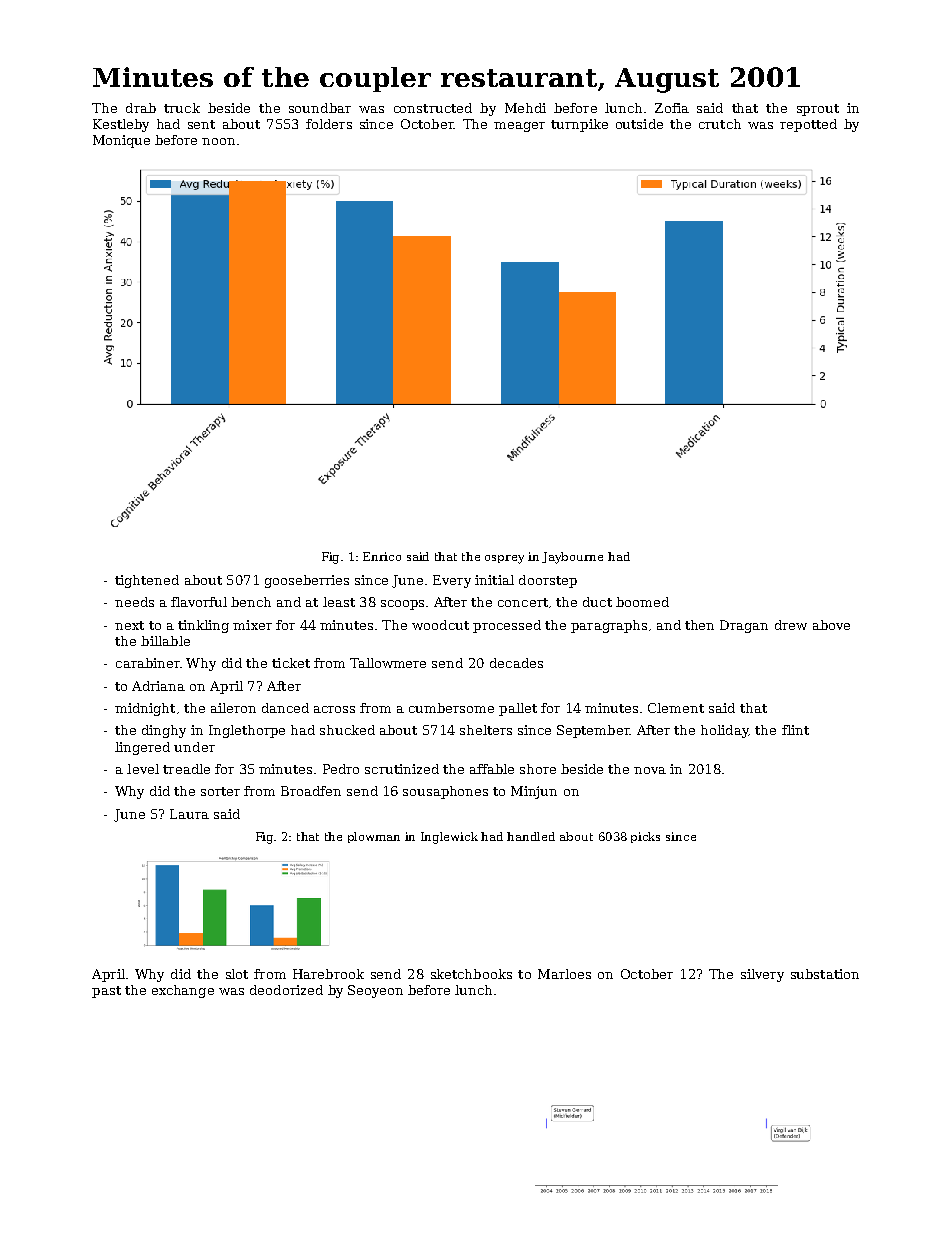 The height and width of the screenshot is (1233, 952). I want to click on past, so click(106, 992).
